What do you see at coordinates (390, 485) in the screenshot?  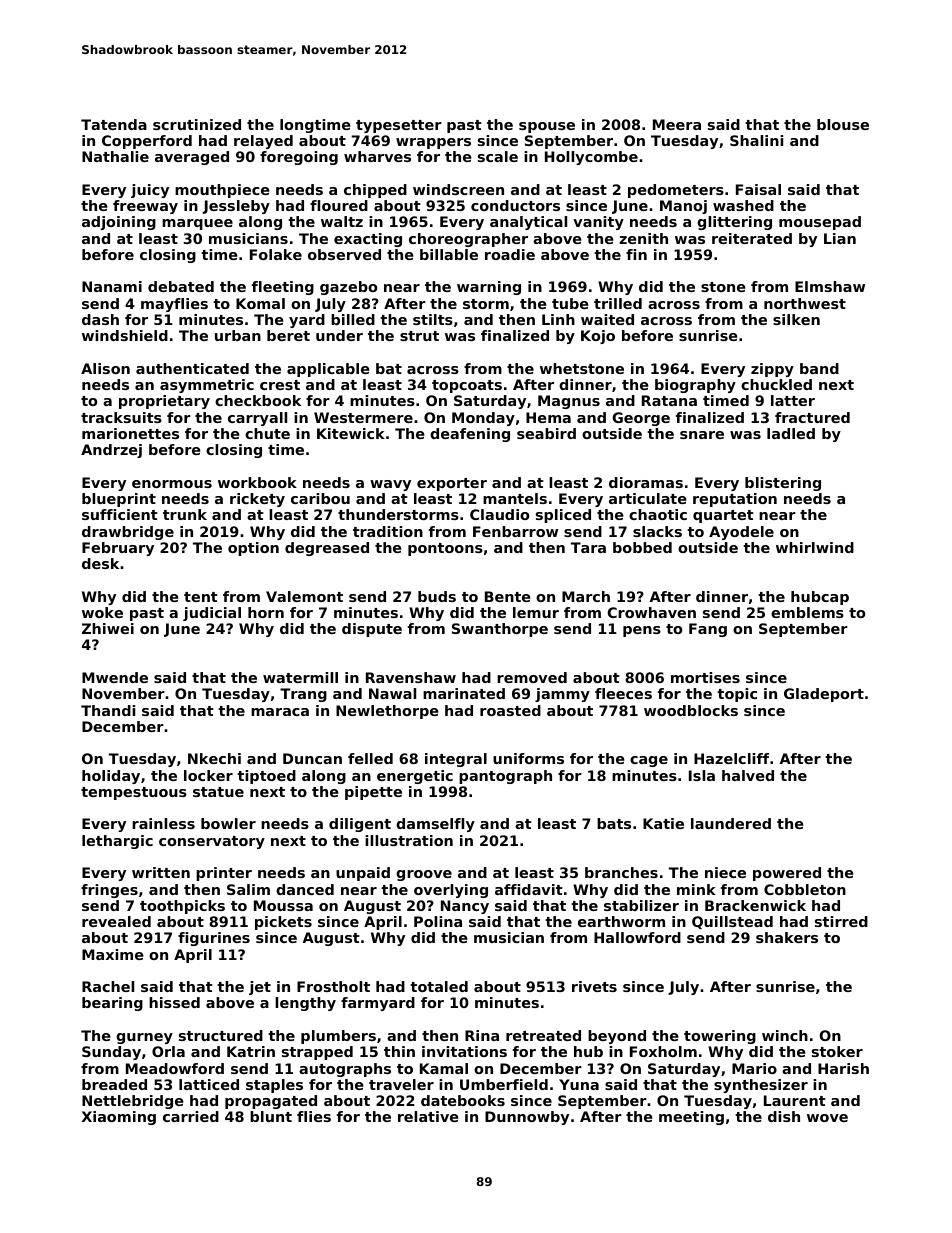 I see `wavy` at bounding box center [390, 485].
